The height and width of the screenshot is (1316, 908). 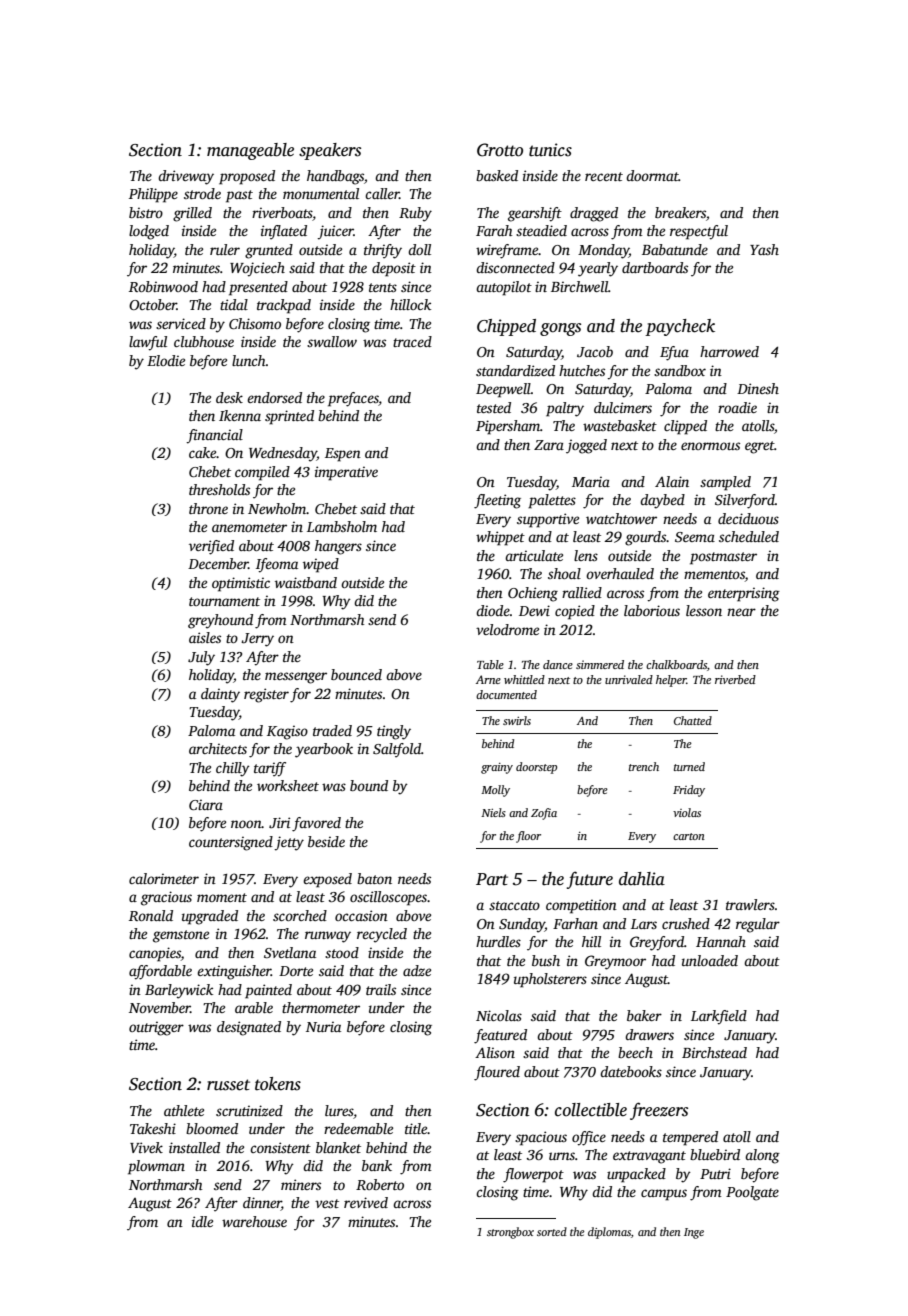 I want to click on Grotto, so click(x=500, y=150).
